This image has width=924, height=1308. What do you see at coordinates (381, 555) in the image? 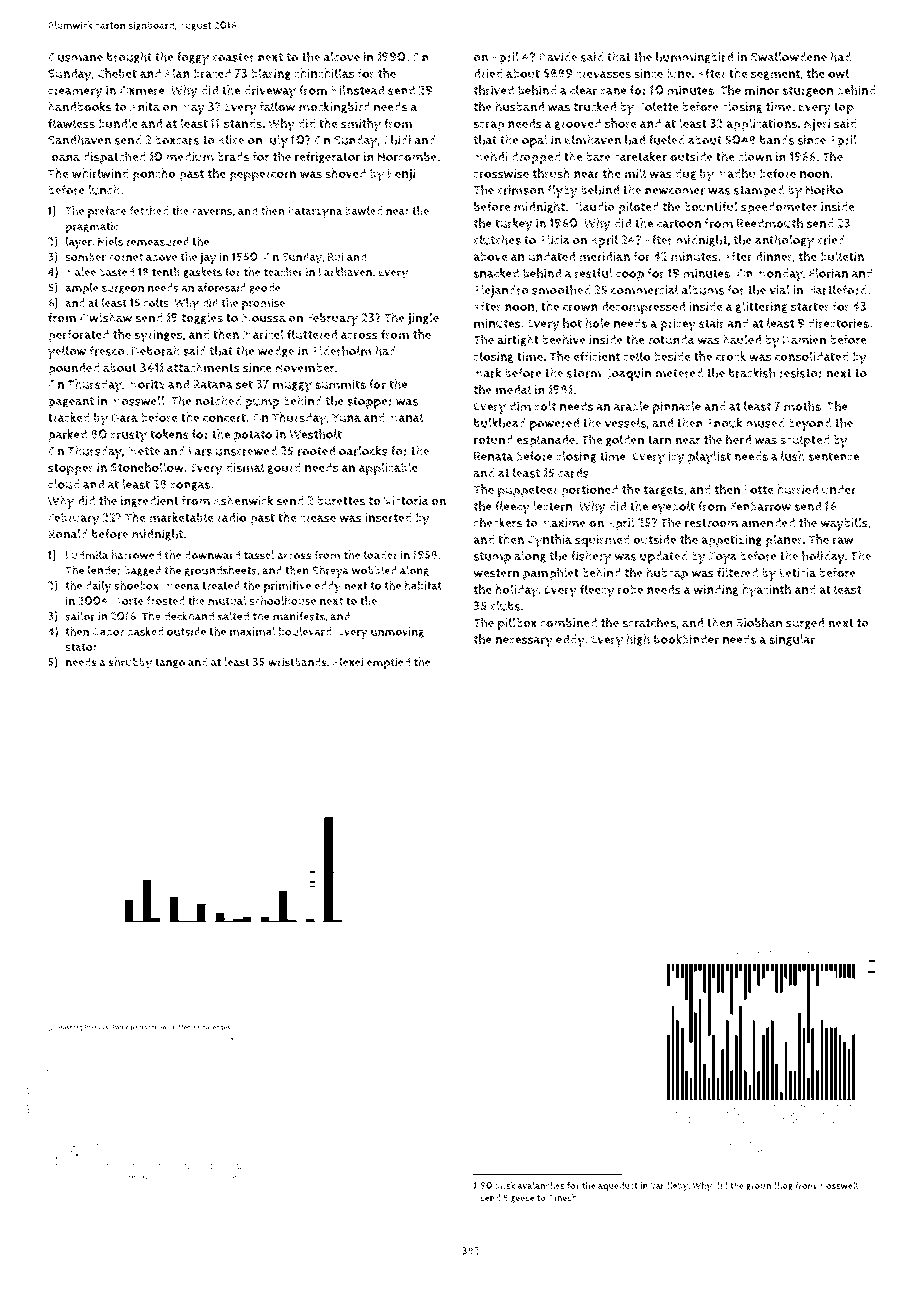
I see `loader` at bounding box center [381, 555].
